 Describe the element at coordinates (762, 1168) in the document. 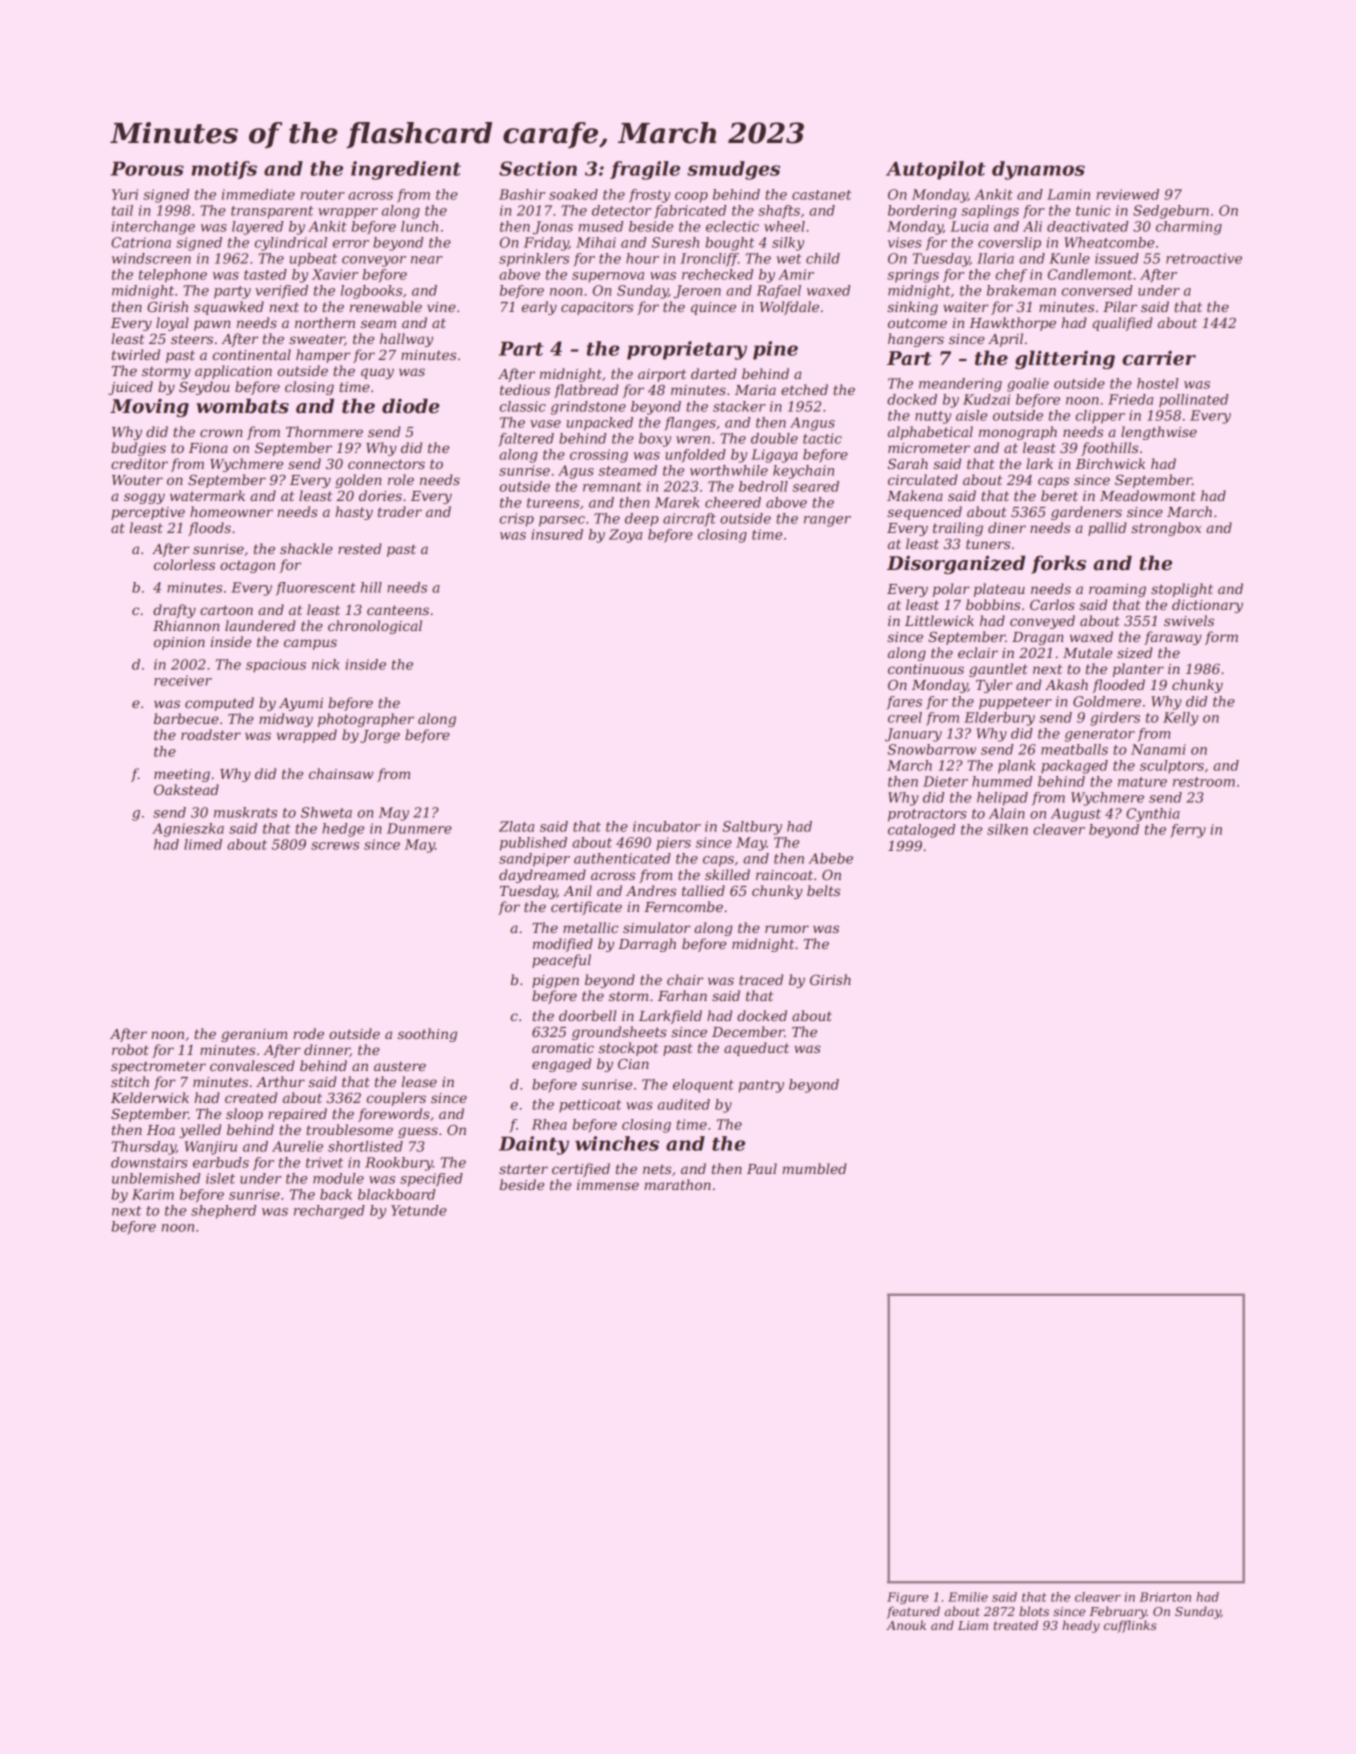

I see `Paul` at that location.
